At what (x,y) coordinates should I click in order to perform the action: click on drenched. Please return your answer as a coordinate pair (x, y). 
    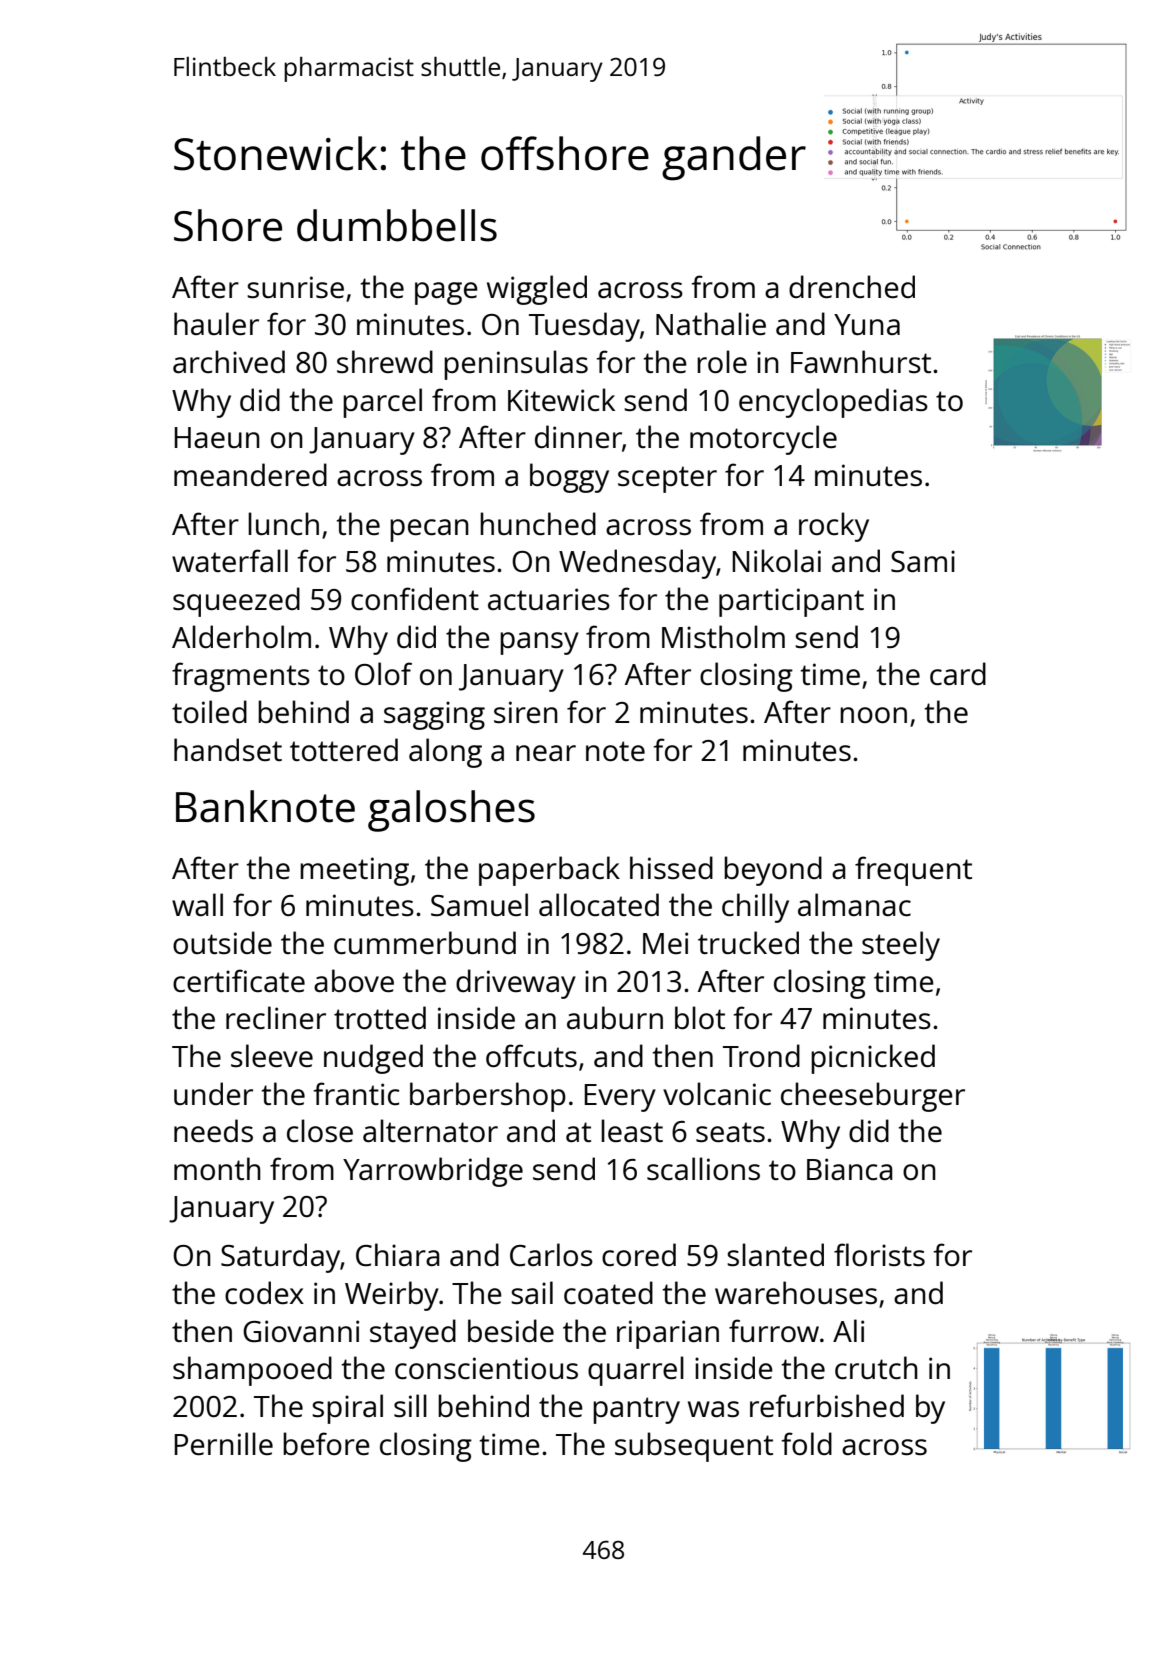
    Looking at the image, I should click on (852, 287).
